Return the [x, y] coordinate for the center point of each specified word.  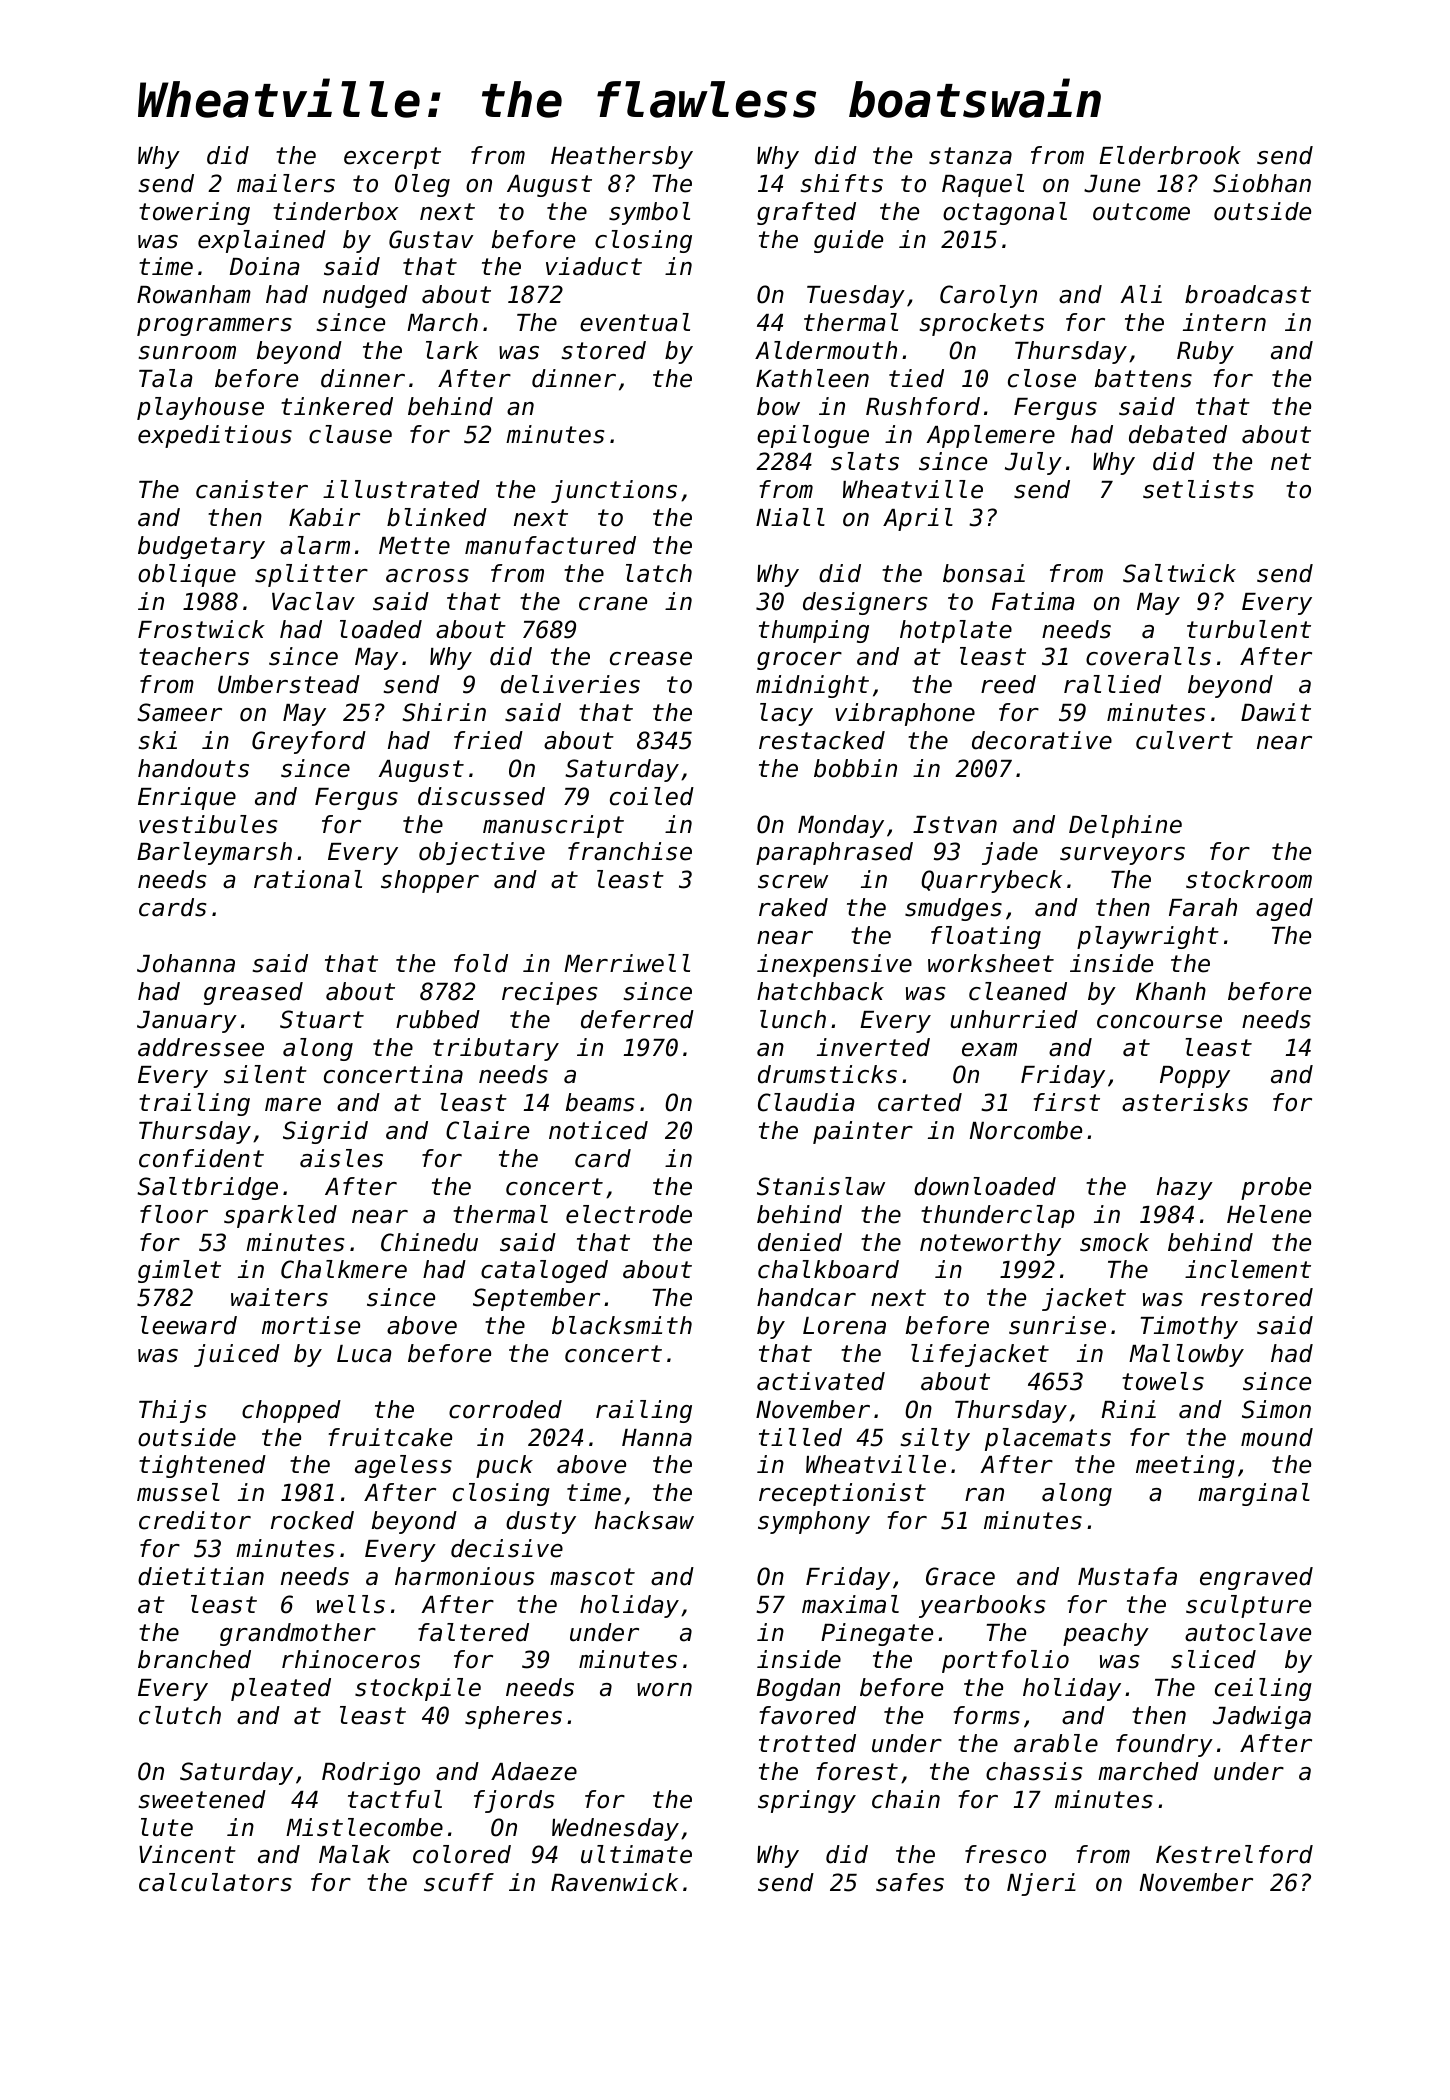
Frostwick [201, 629]
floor [174, 1214]
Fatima [1033, 601]
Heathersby [622, 157]
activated [821, 1381]
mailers [286, 183]
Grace [960, 1576]
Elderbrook [1170, 155]
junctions [614, 491]
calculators [215, 1882]
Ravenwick [614, 1882]
